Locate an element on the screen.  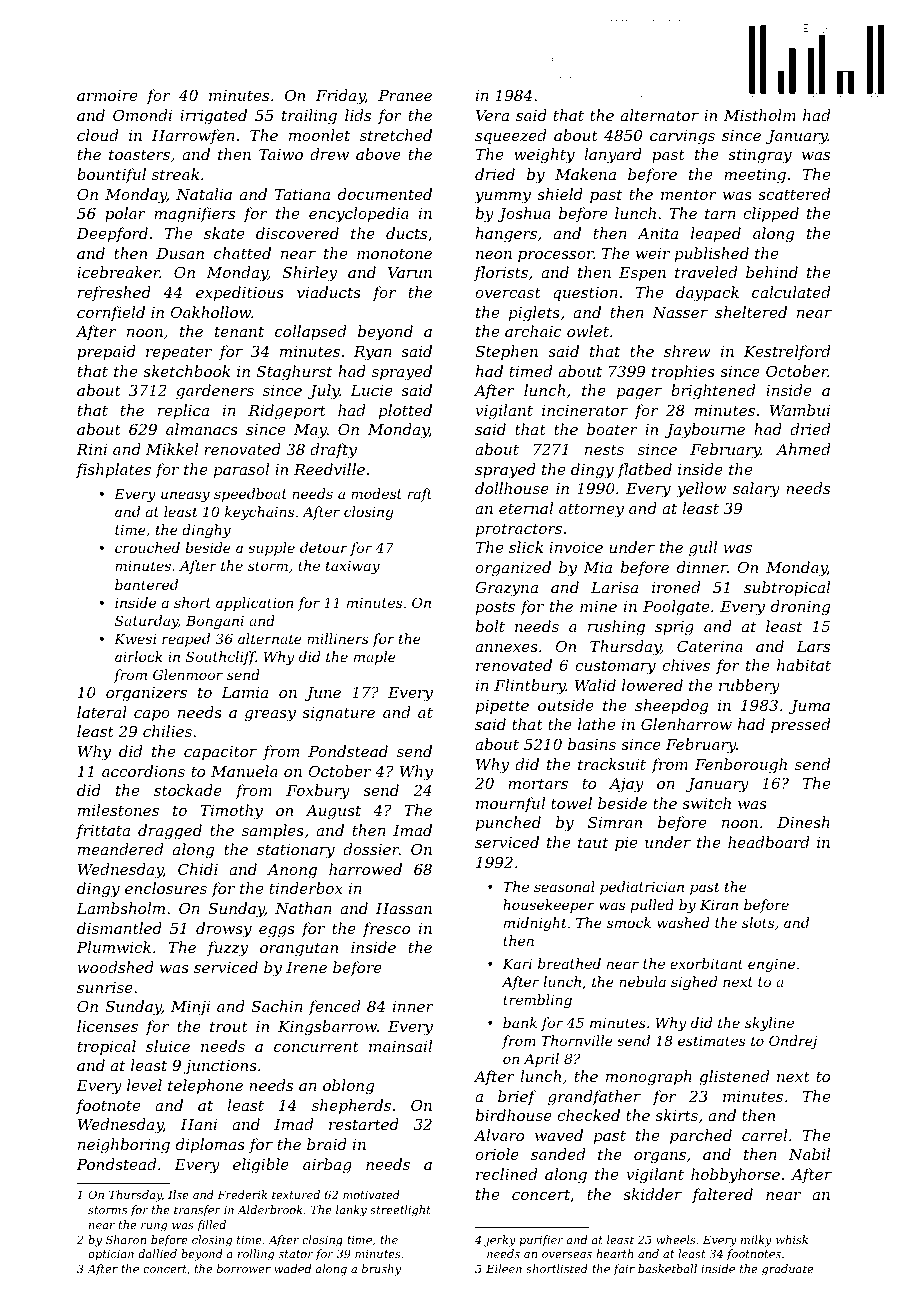
armoire is located at coordinates (107, 95).
